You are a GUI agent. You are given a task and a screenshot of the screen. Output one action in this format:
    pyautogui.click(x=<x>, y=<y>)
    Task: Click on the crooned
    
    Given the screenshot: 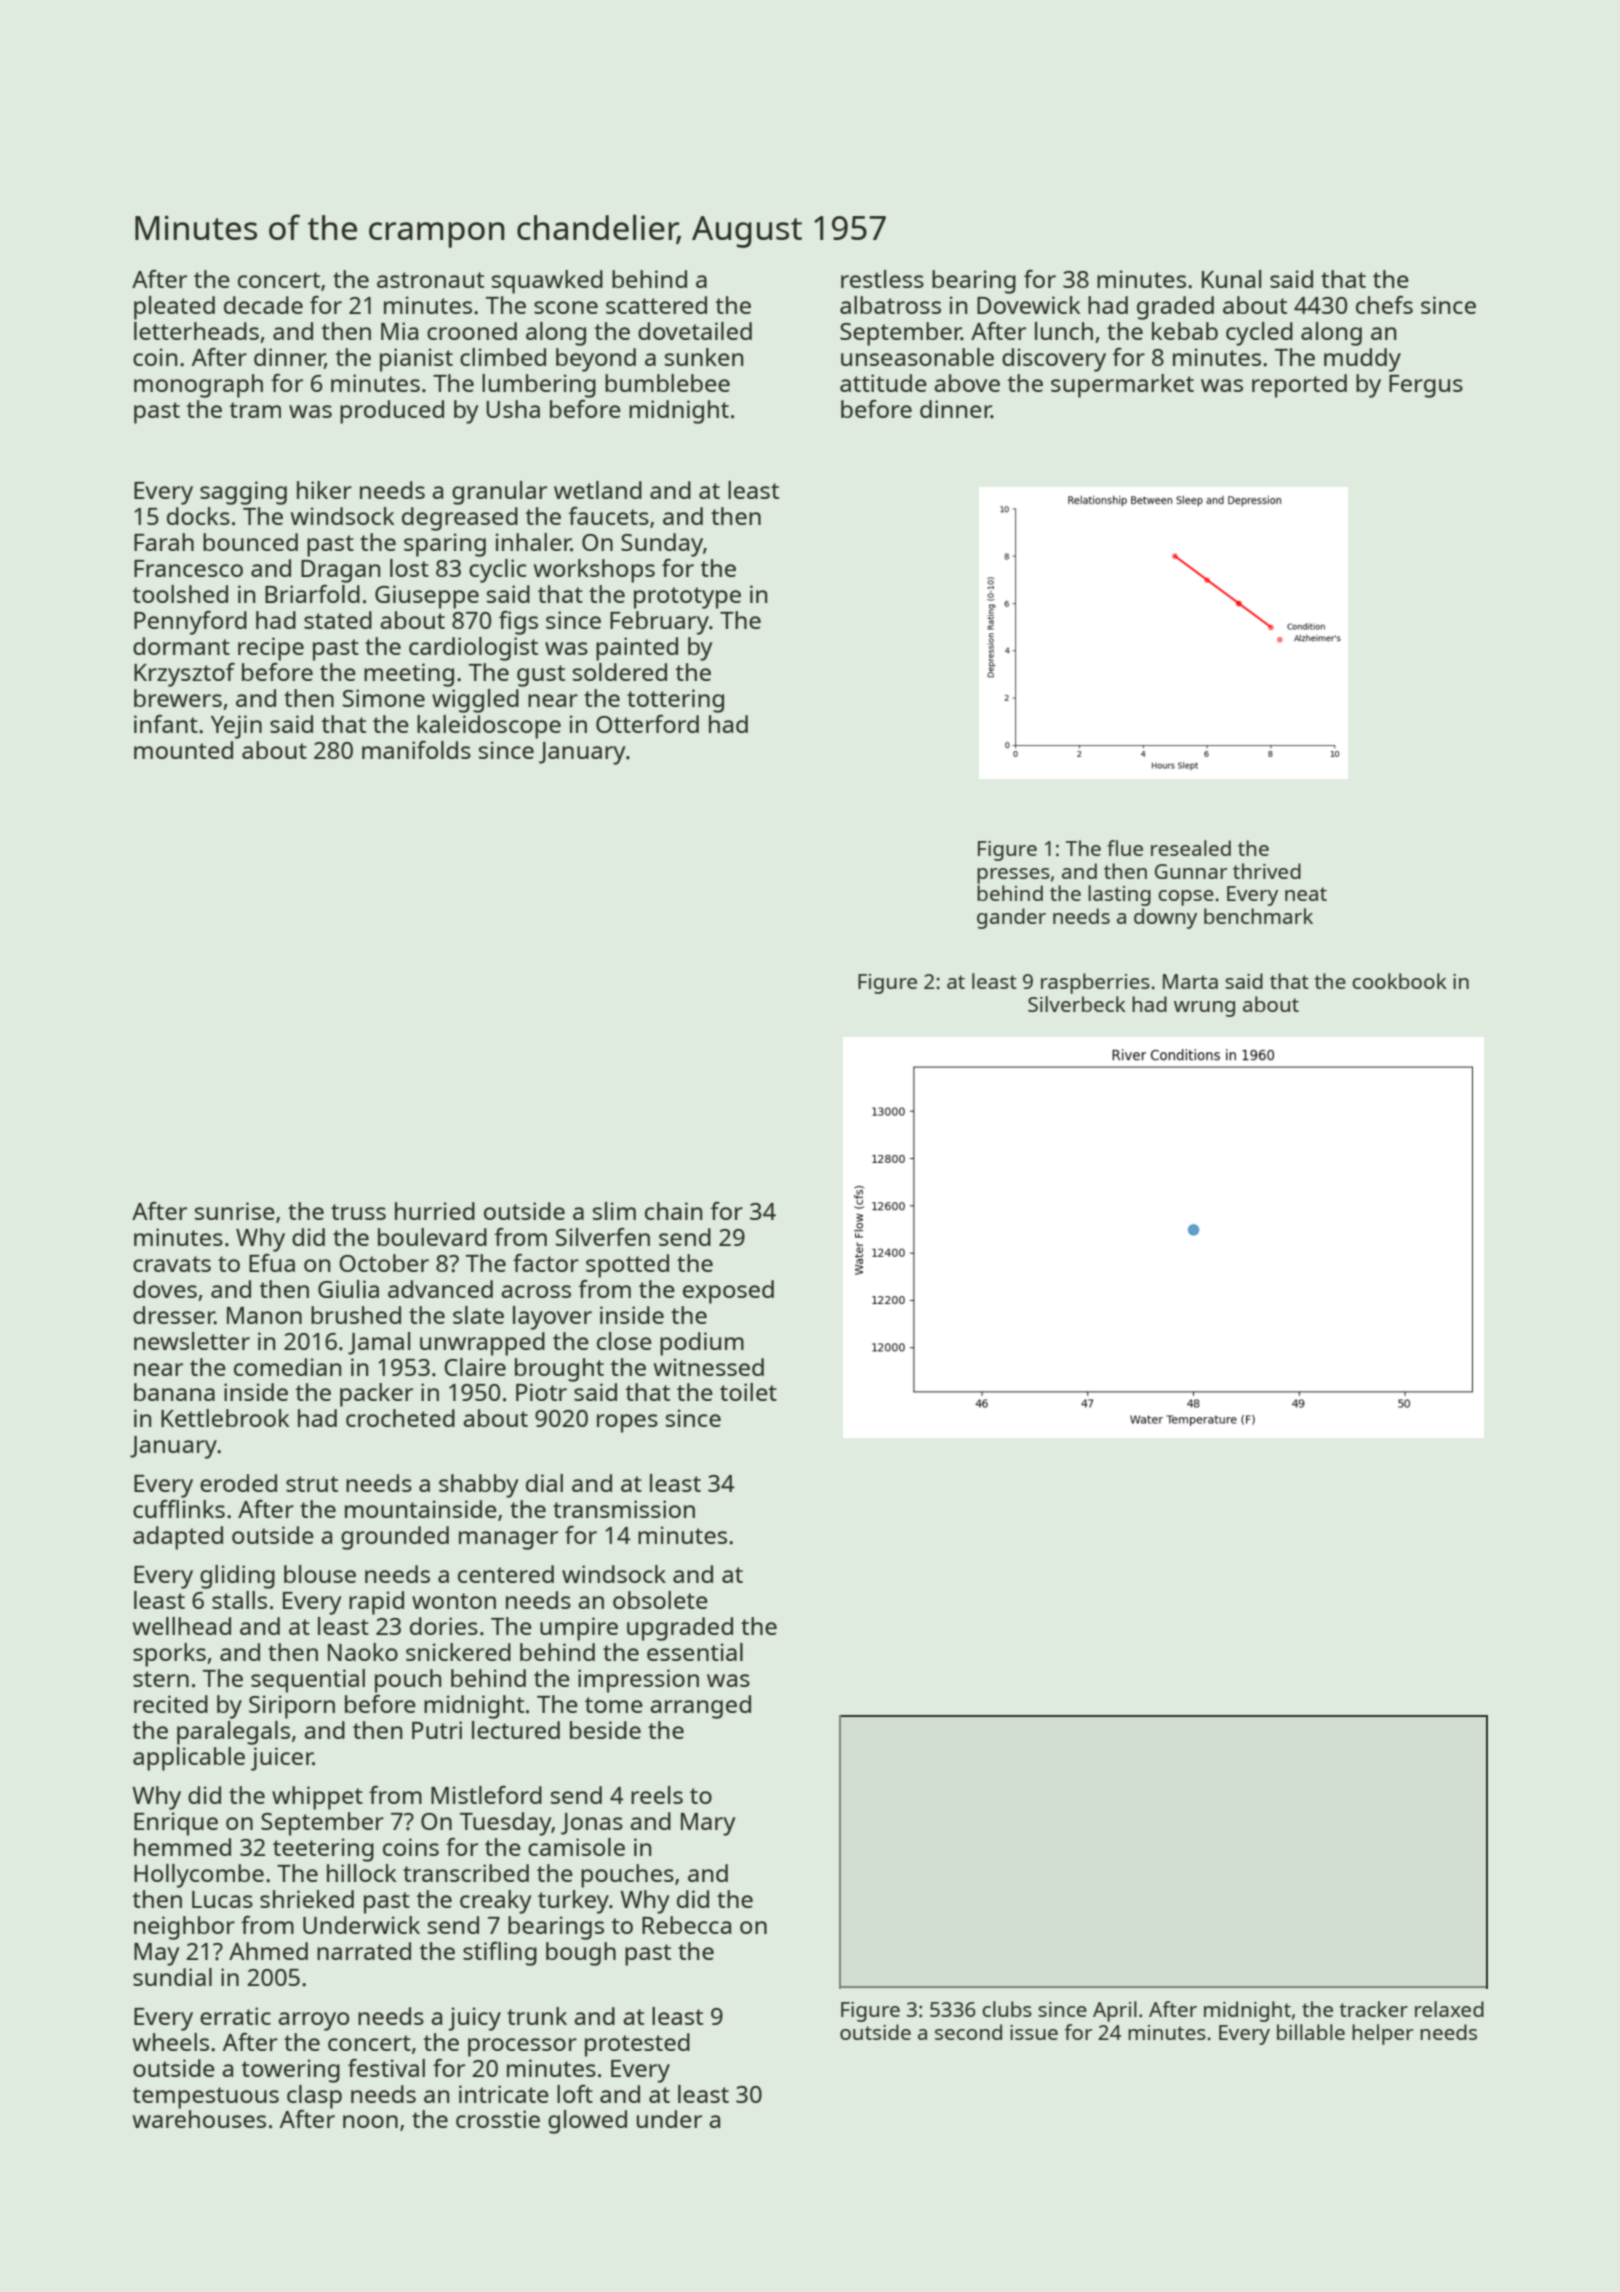 What is the action you would take?
    pyautogui.click(x=472, y=331)
